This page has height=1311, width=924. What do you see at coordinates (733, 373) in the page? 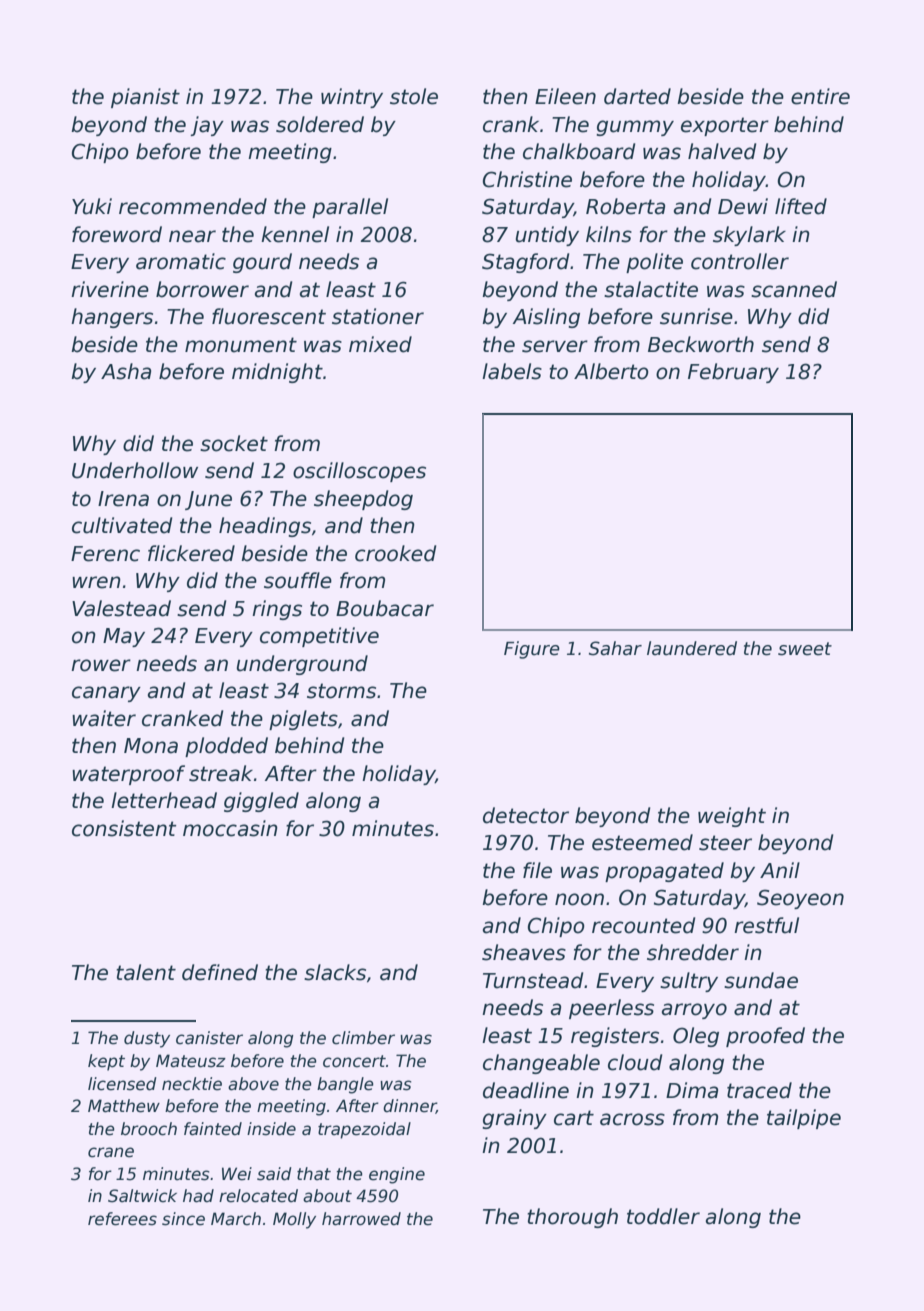
I see `February` at bounding box center [733, 373].
